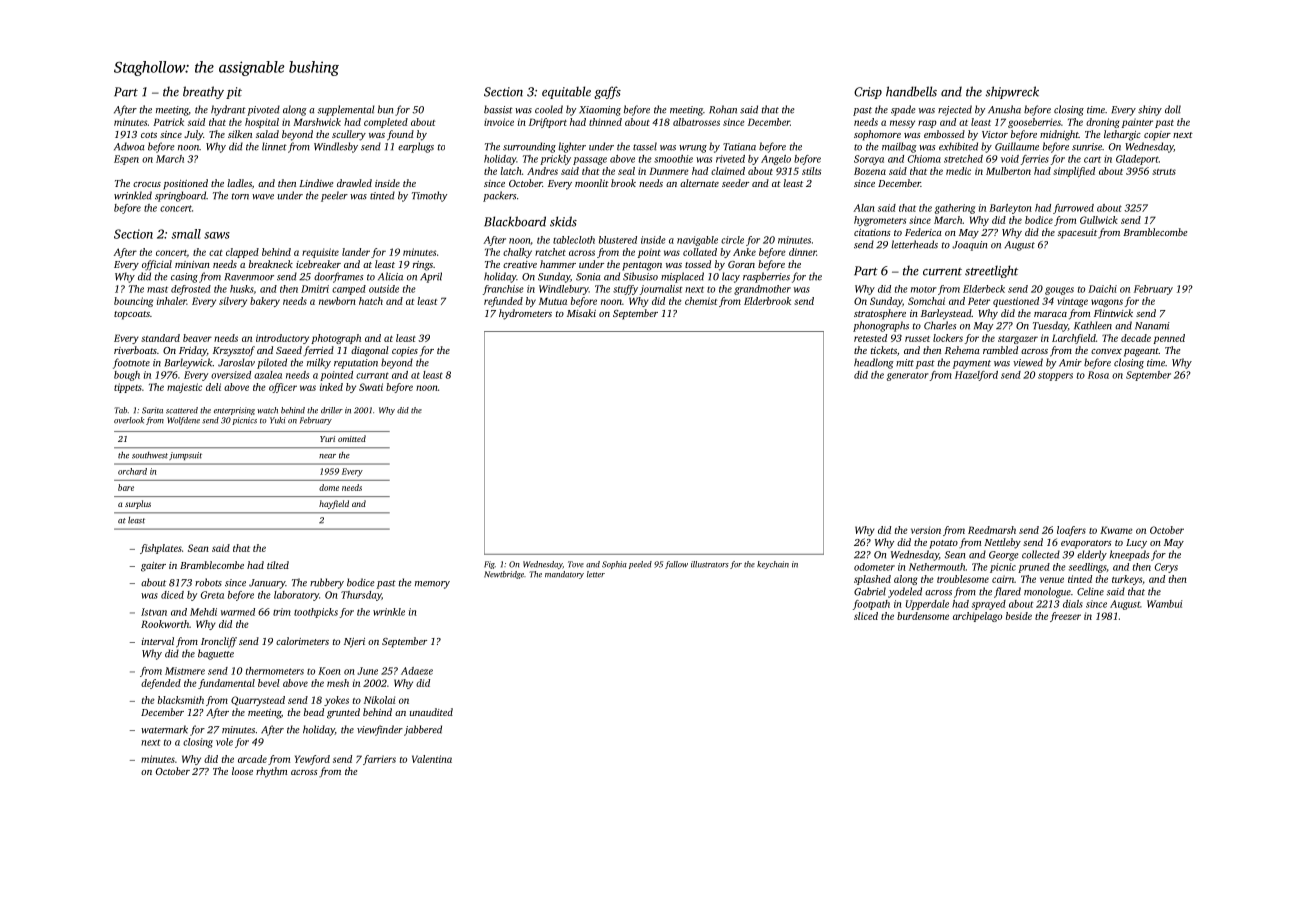 This screenshot has width=1308, height=924. What do you see at coordinates (917, 339) in the screenshot?
I see `russet` at bounding box center [917, 339].
